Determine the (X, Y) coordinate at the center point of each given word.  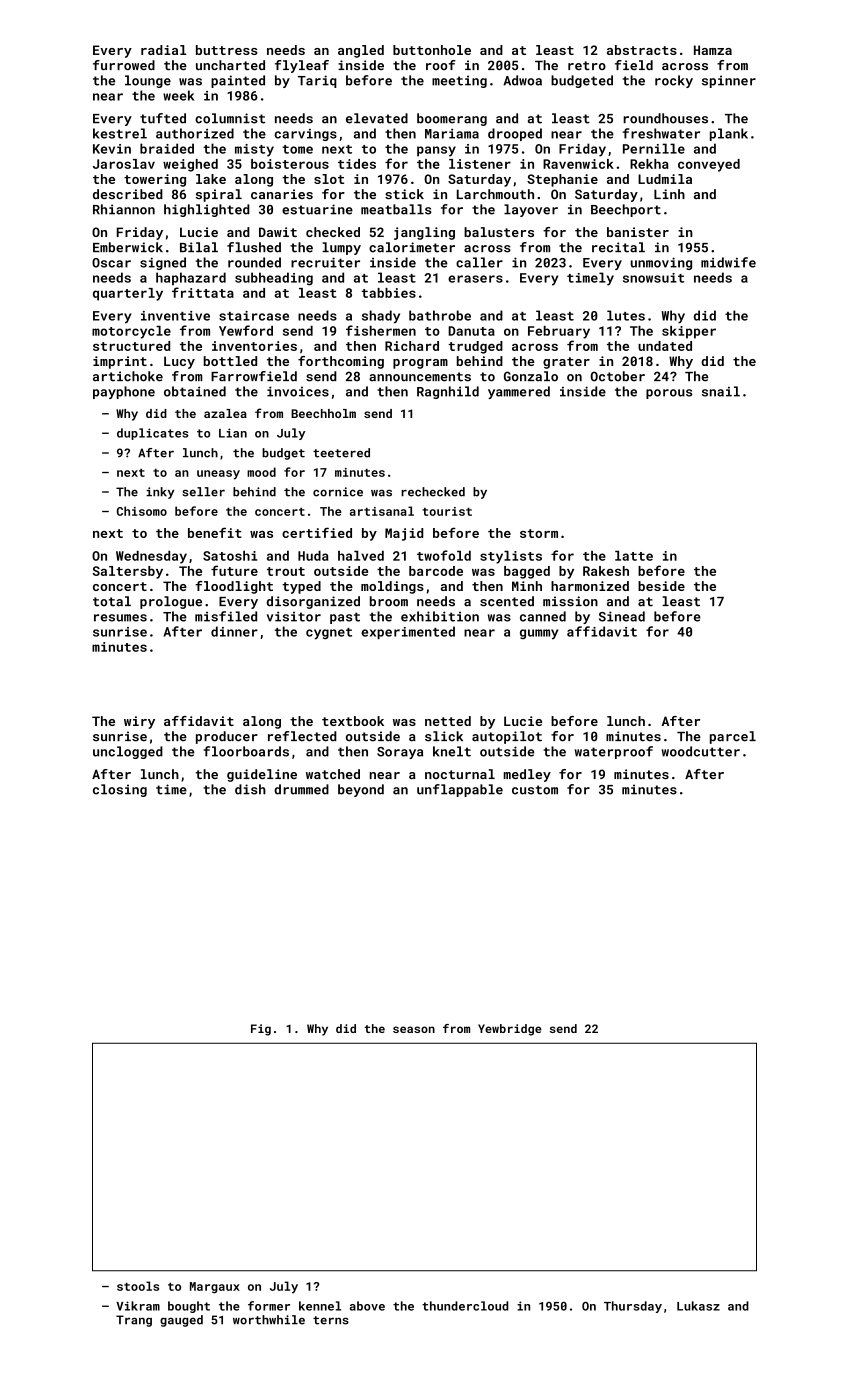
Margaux (215, 1288)
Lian (233, 433)
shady (381, 317)
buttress (227, 50)
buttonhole (432, 50)
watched (333, 774)
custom (535, 790)
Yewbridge (510, 1030)
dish (250, 789)
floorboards (246, 751)
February (559, 332)
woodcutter (701, 751)
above (367, 1306)
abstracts (642, 50)
